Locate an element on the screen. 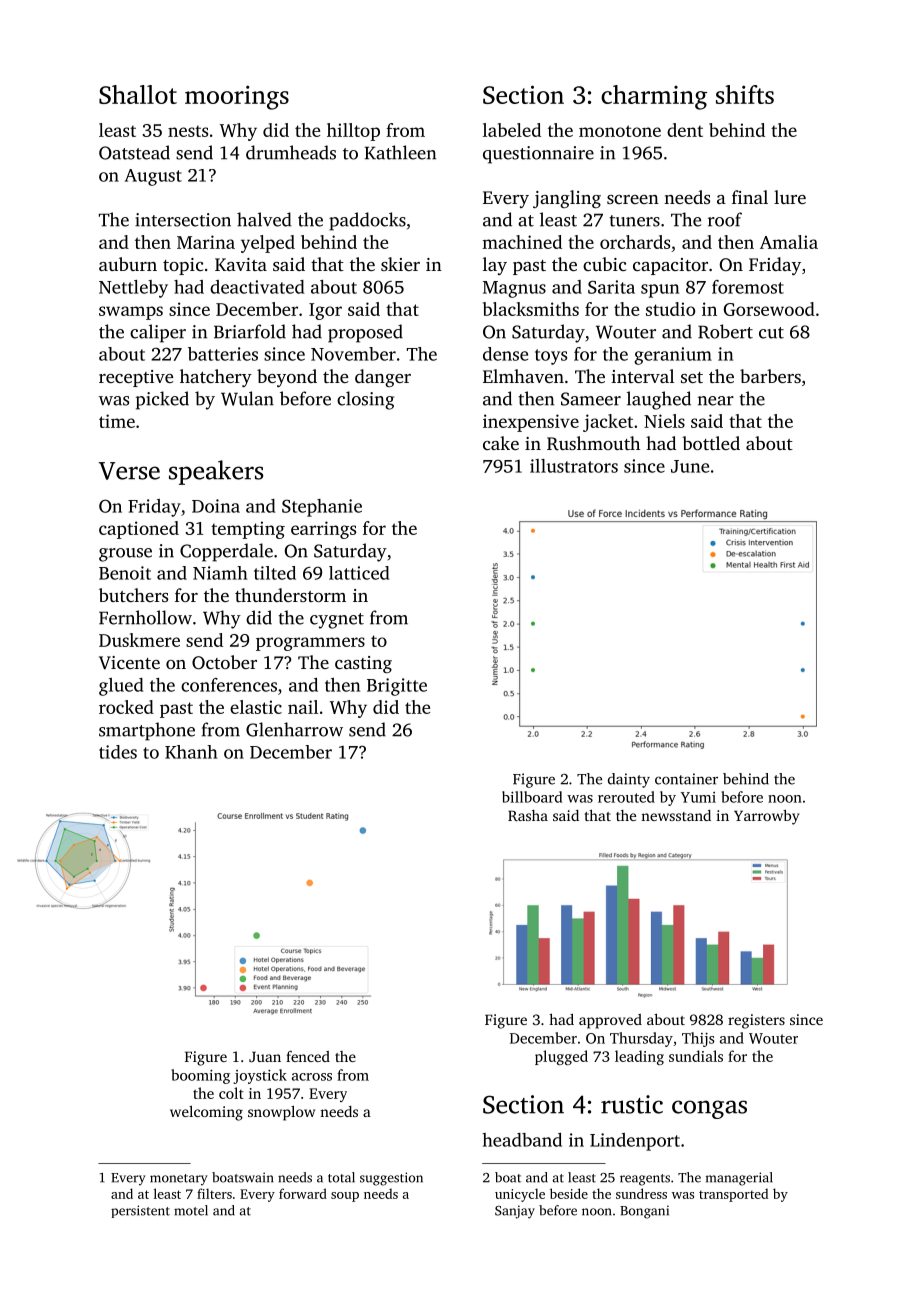 The image size is (924, 1308). bottled is located at coordinates (711, 443).
